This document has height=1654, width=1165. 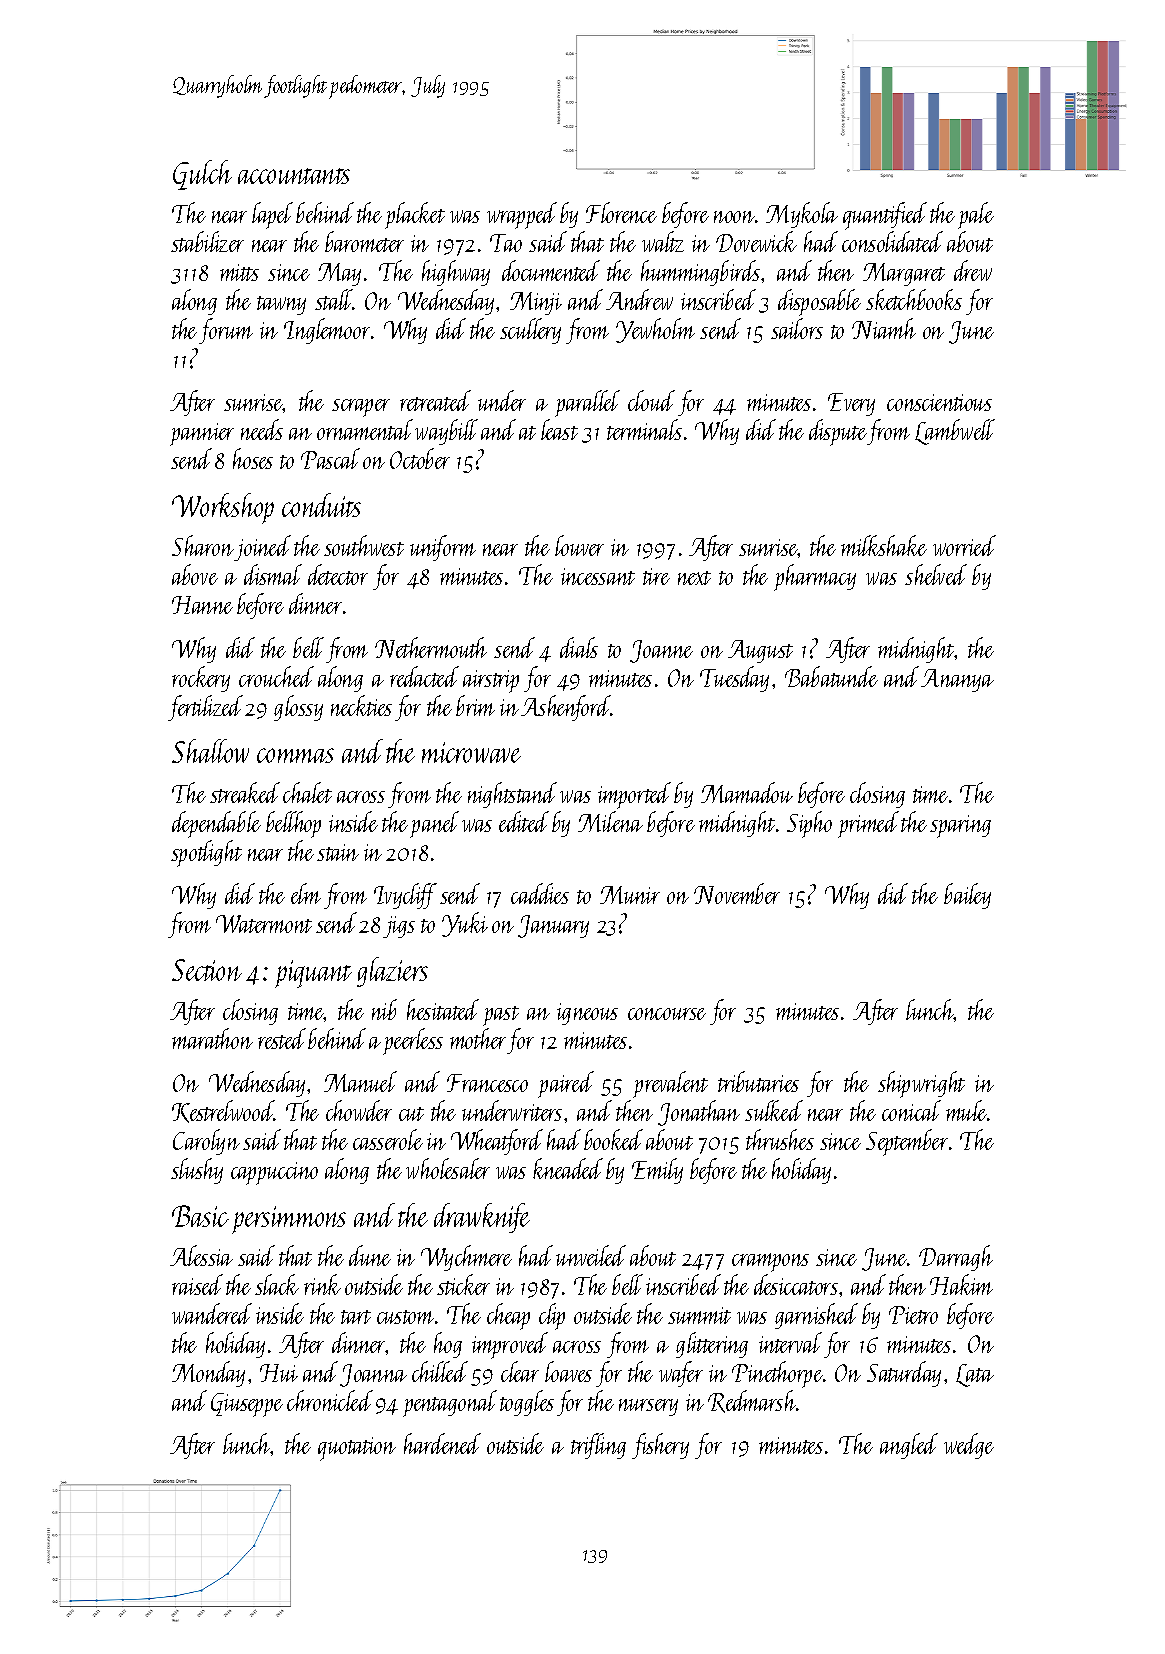 I want to click on Florence, so click(x=621, y=212).
